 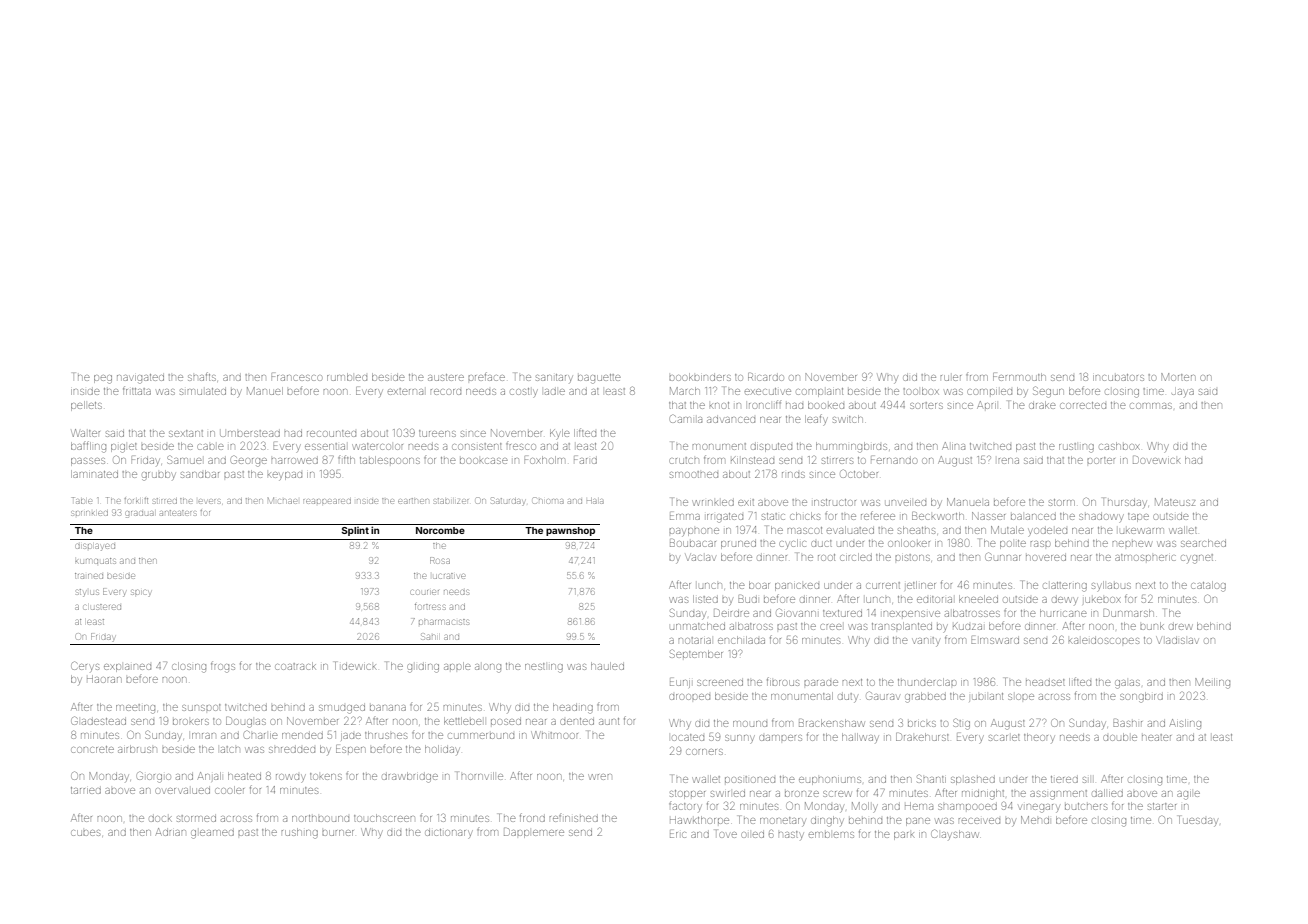 What do you see at coordinates (223, 667) in the screenshot?
I see `frogs` at bounding box center [223, 667].
